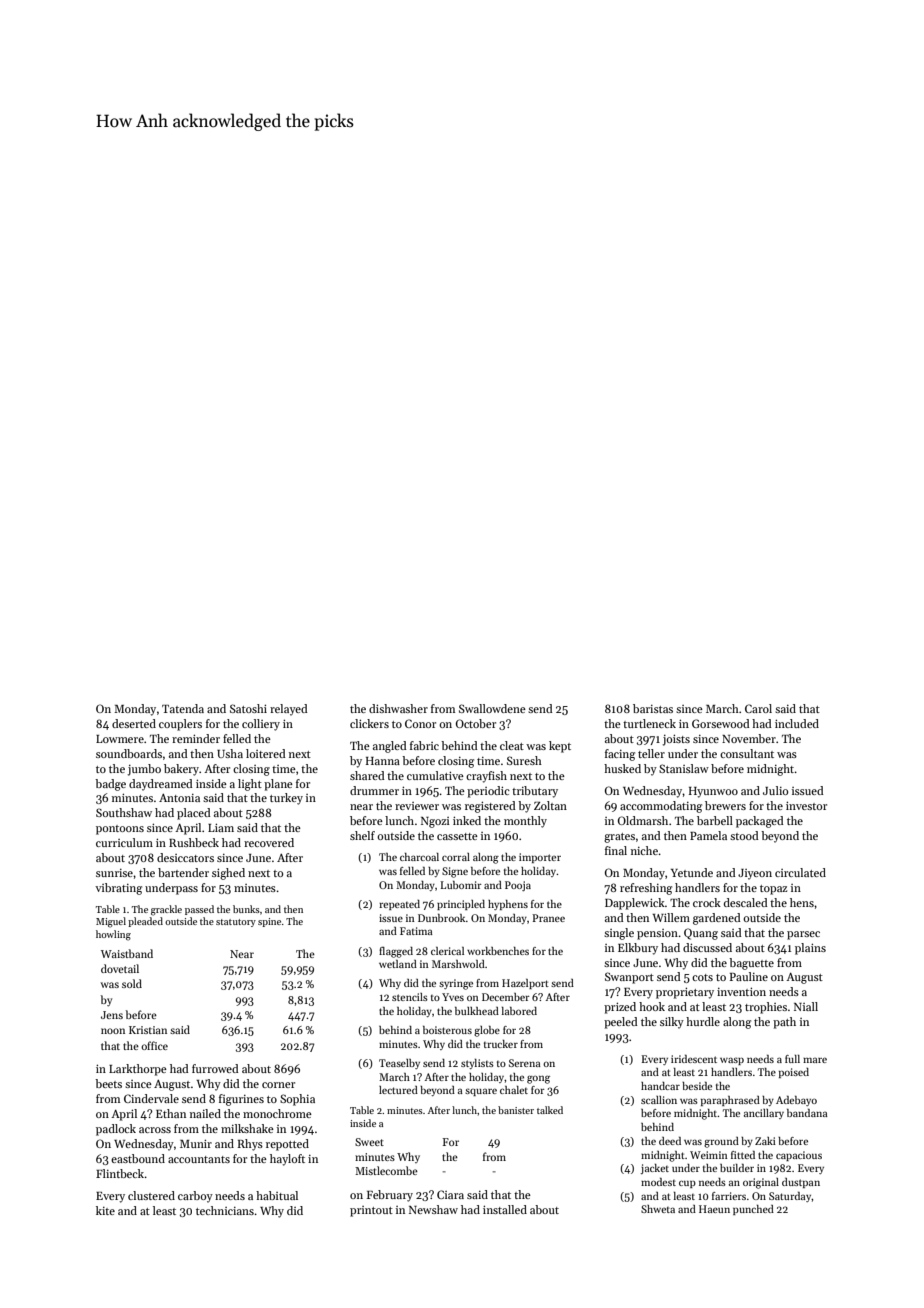 The height and width of the document is (1308, 924). Describe the element at coordinates (505, 1209) in the document. I see `installed` at that location.
